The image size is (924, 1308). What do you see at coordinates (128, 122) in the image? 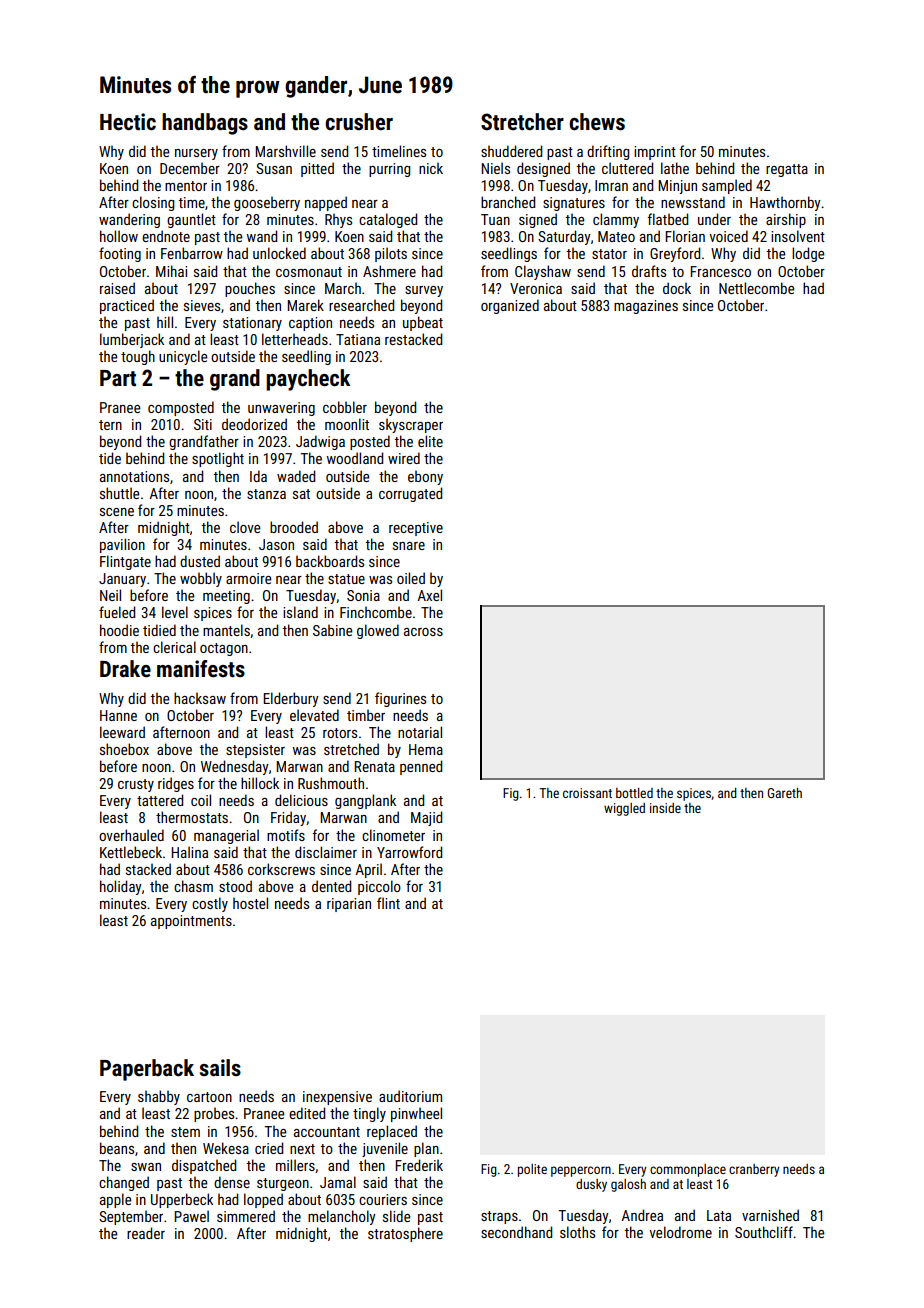
I see `Hectic` at bounding box center [128, 122].
